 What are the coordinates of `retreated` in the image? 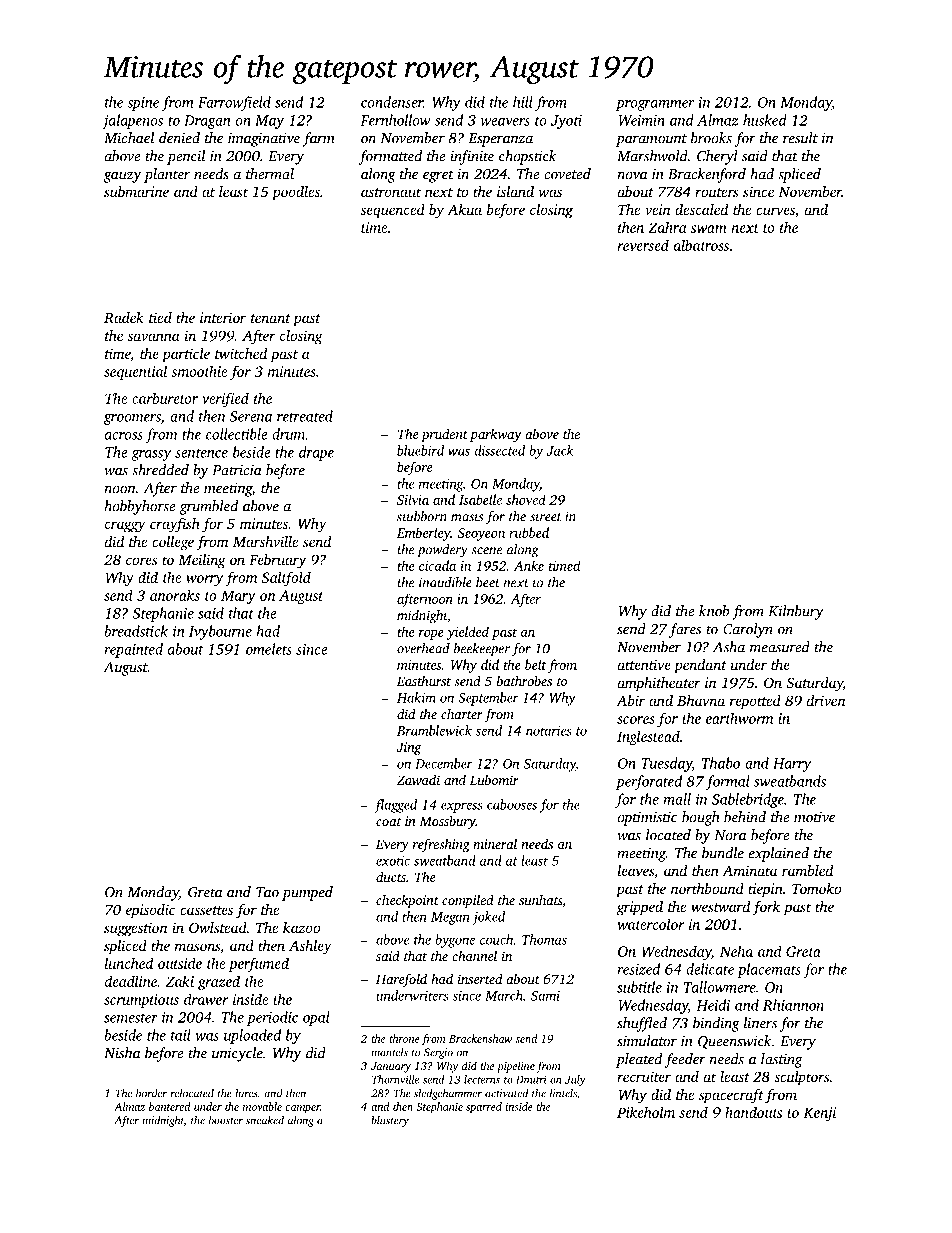 It's located at (305, 416).
